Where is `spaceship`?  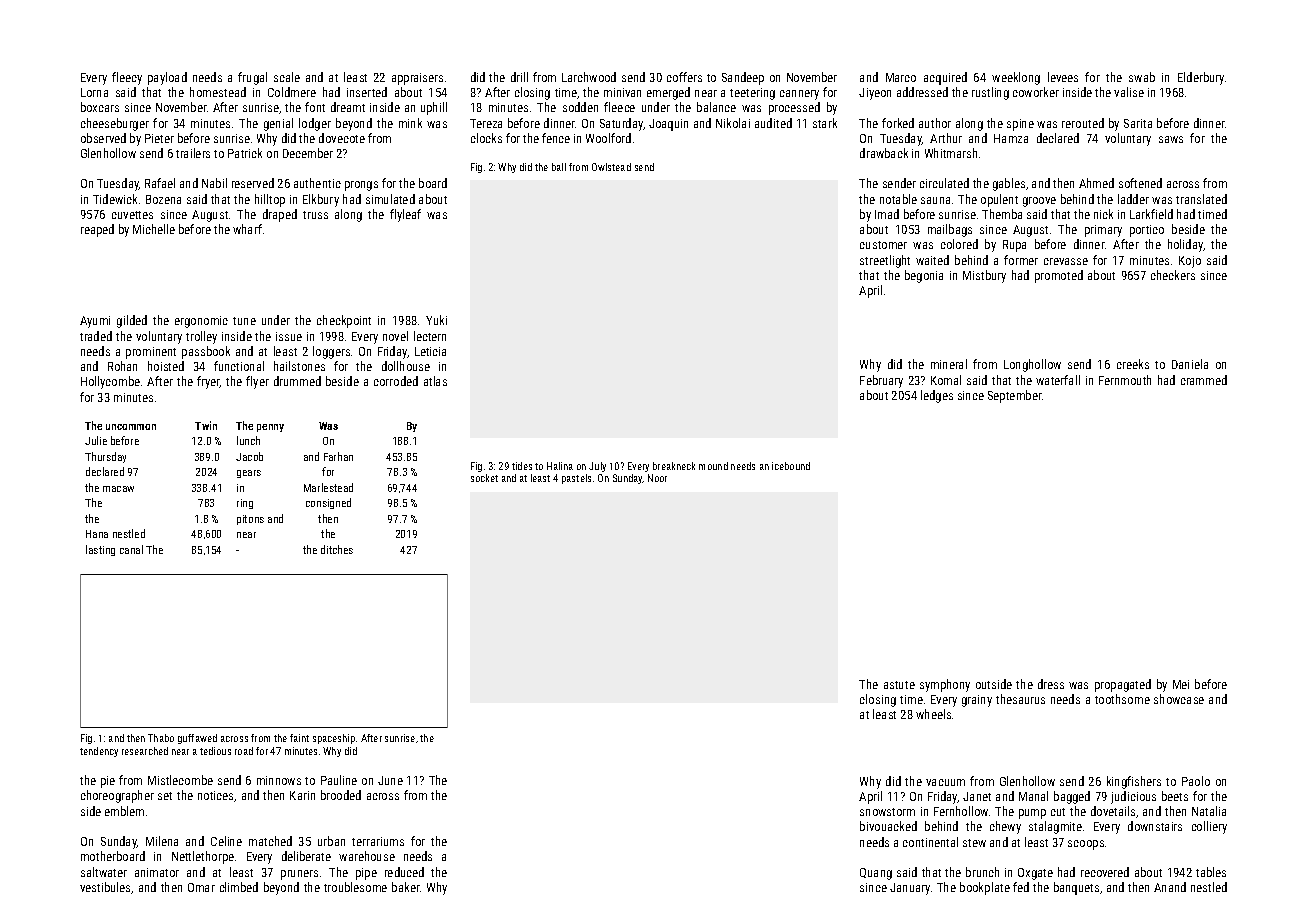 spaceship is located at coordinates (334, 739).
